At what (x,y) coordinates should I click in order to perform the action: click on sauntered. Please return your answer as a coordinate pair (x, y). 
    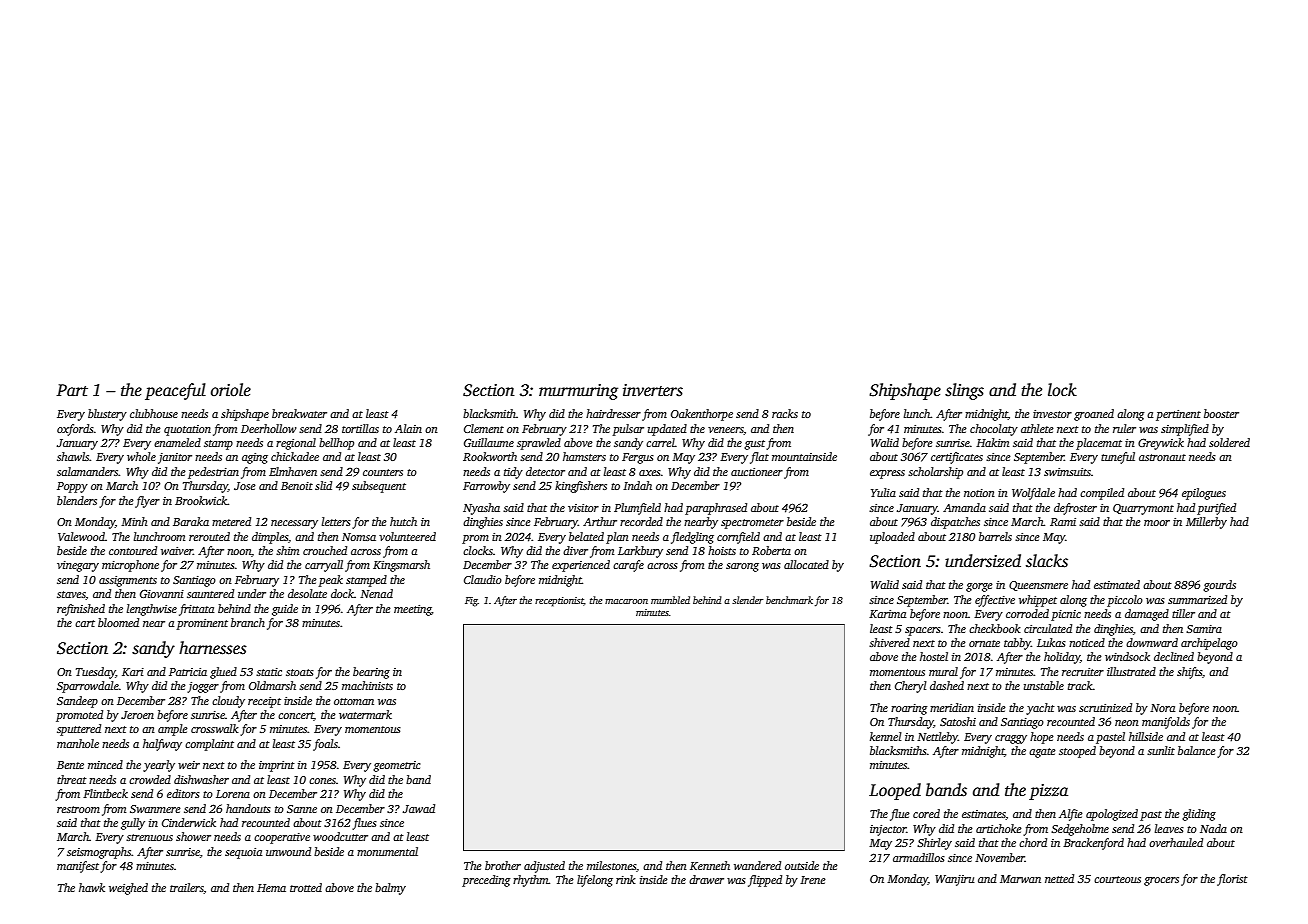
    Looking at the image, I should click on (210, 593).
